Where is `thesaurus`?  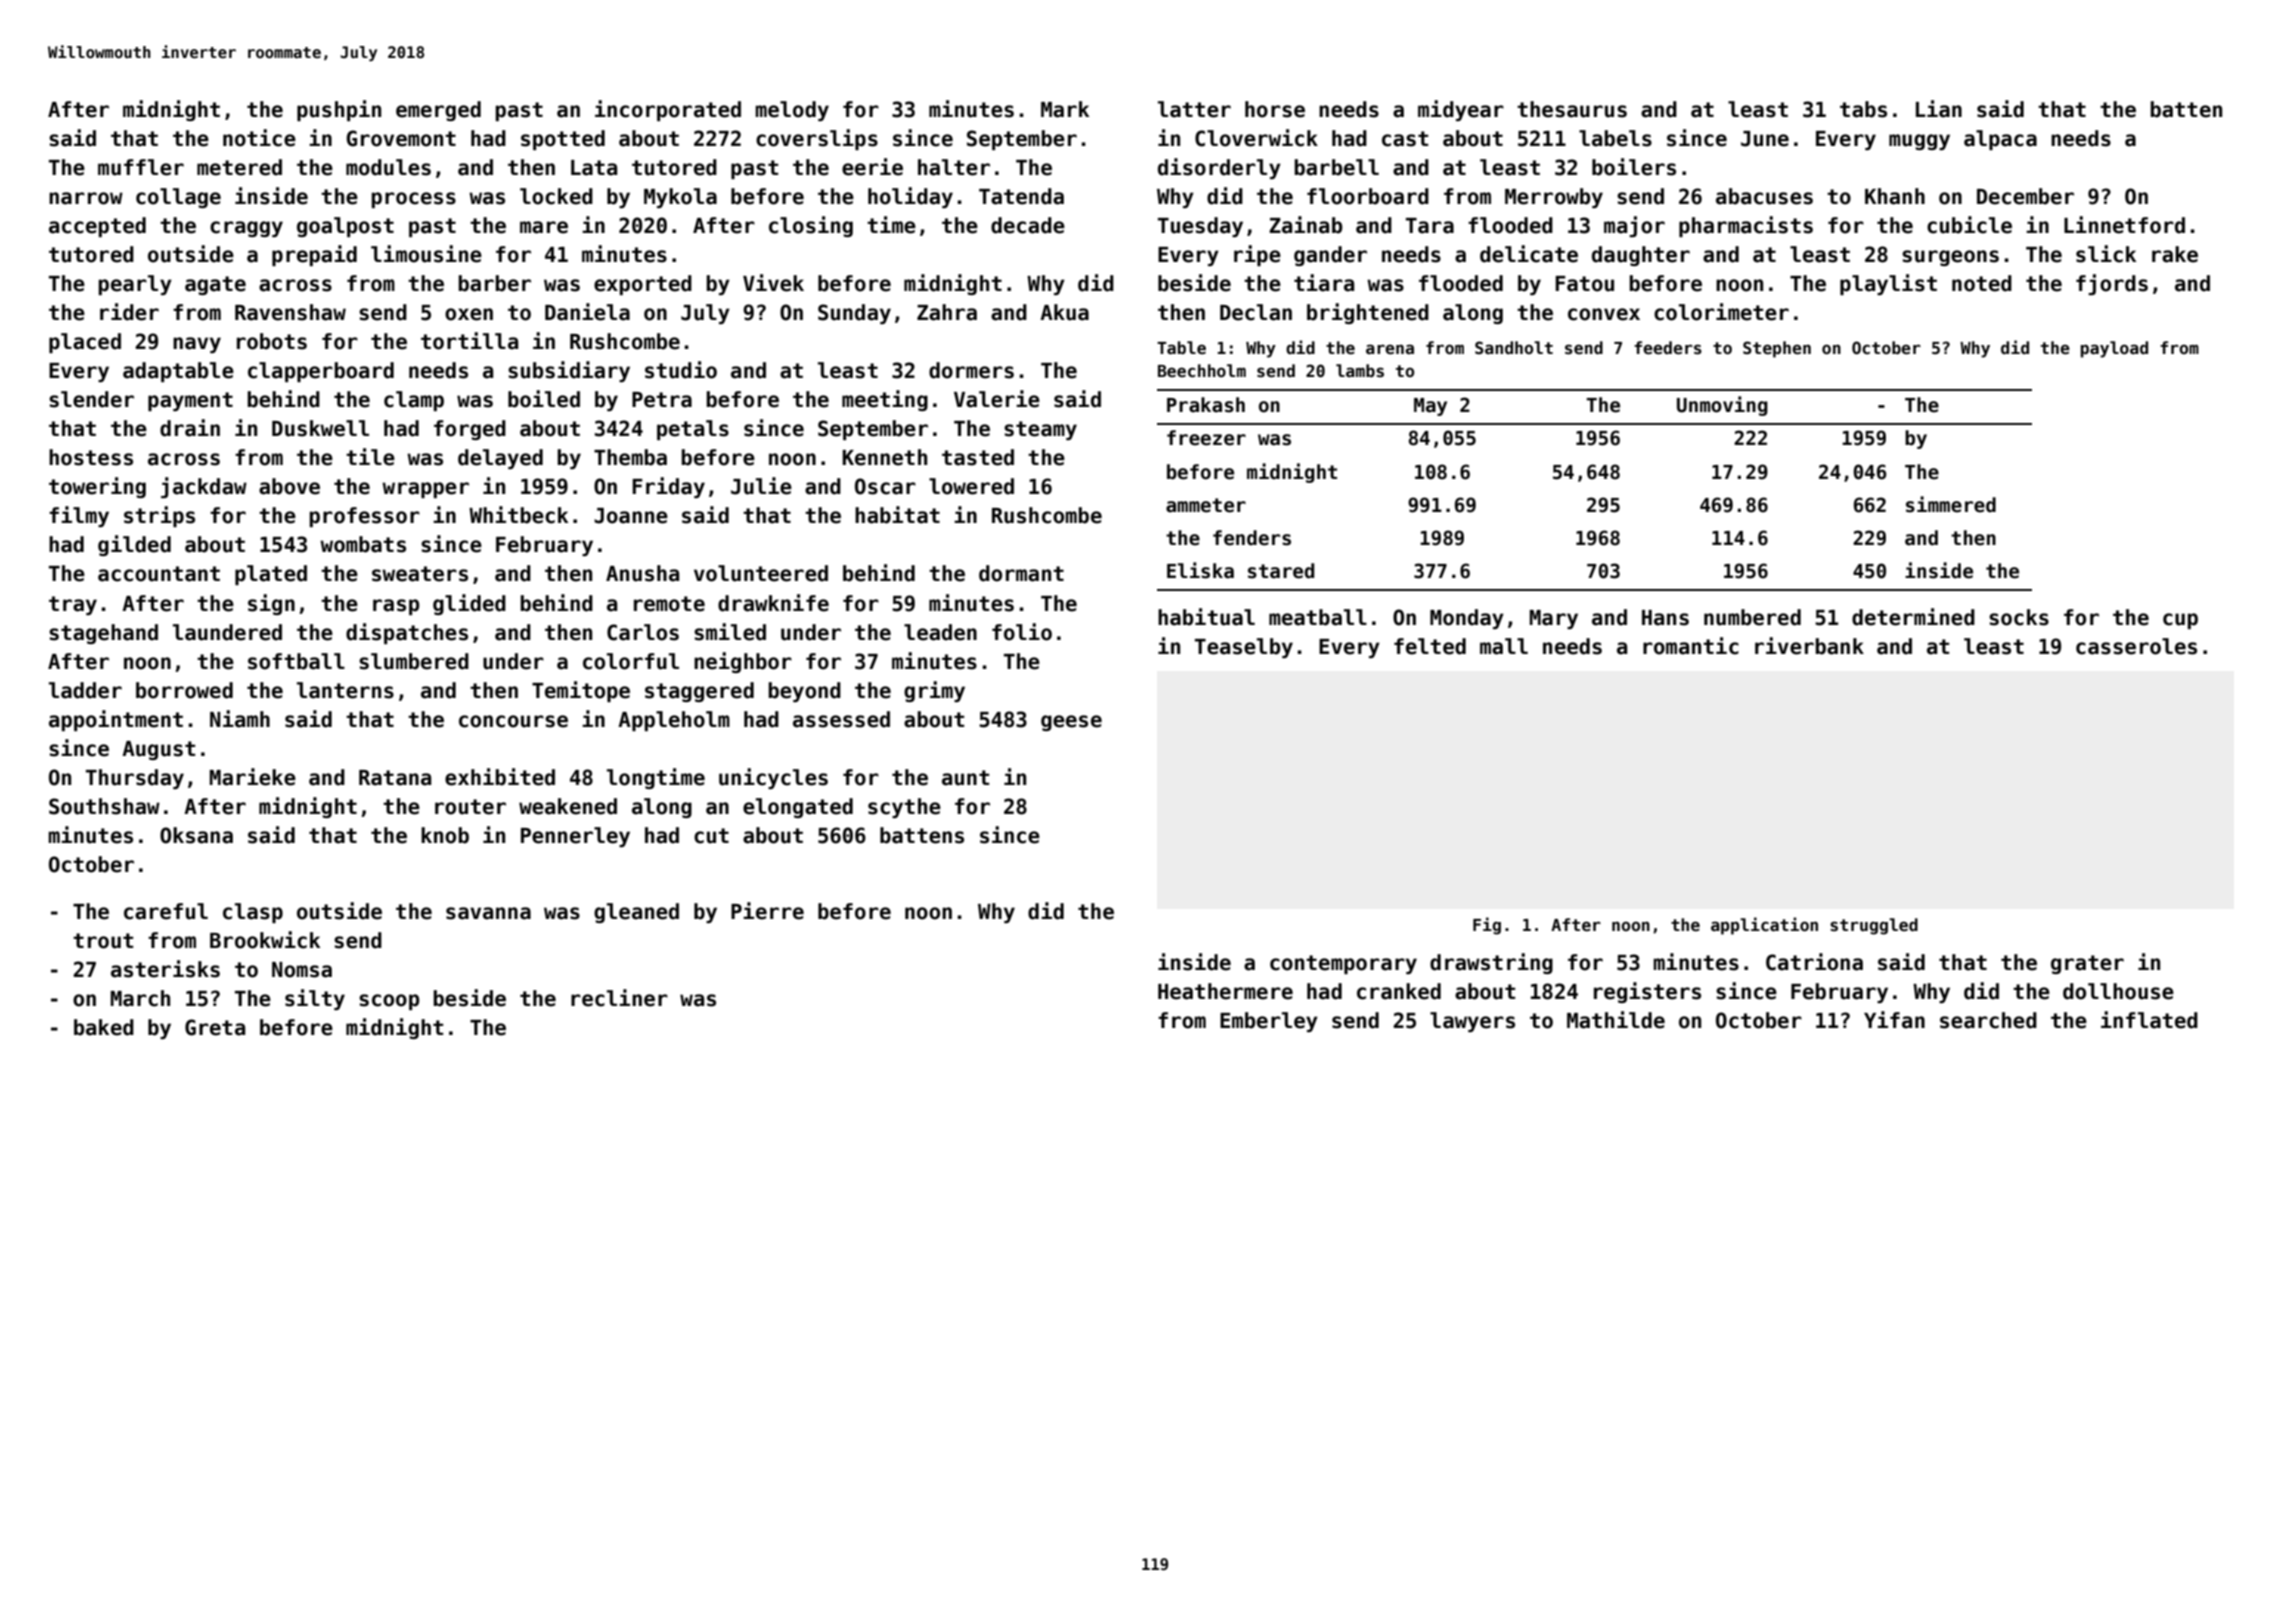
thesaurus is located at coordinates (1572, 109).
